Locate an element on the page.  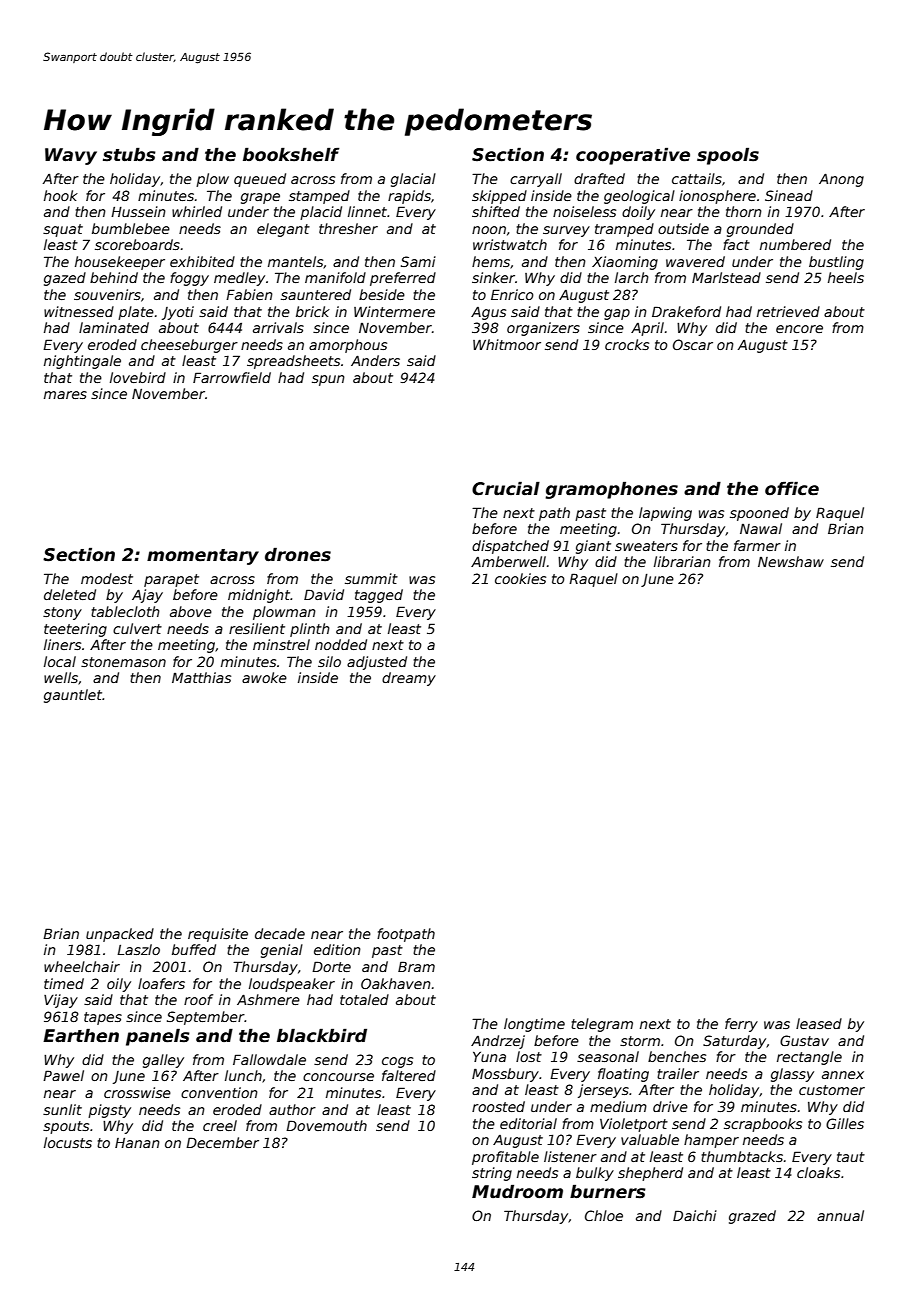
Oscar is located at coordinates (693, 344).
